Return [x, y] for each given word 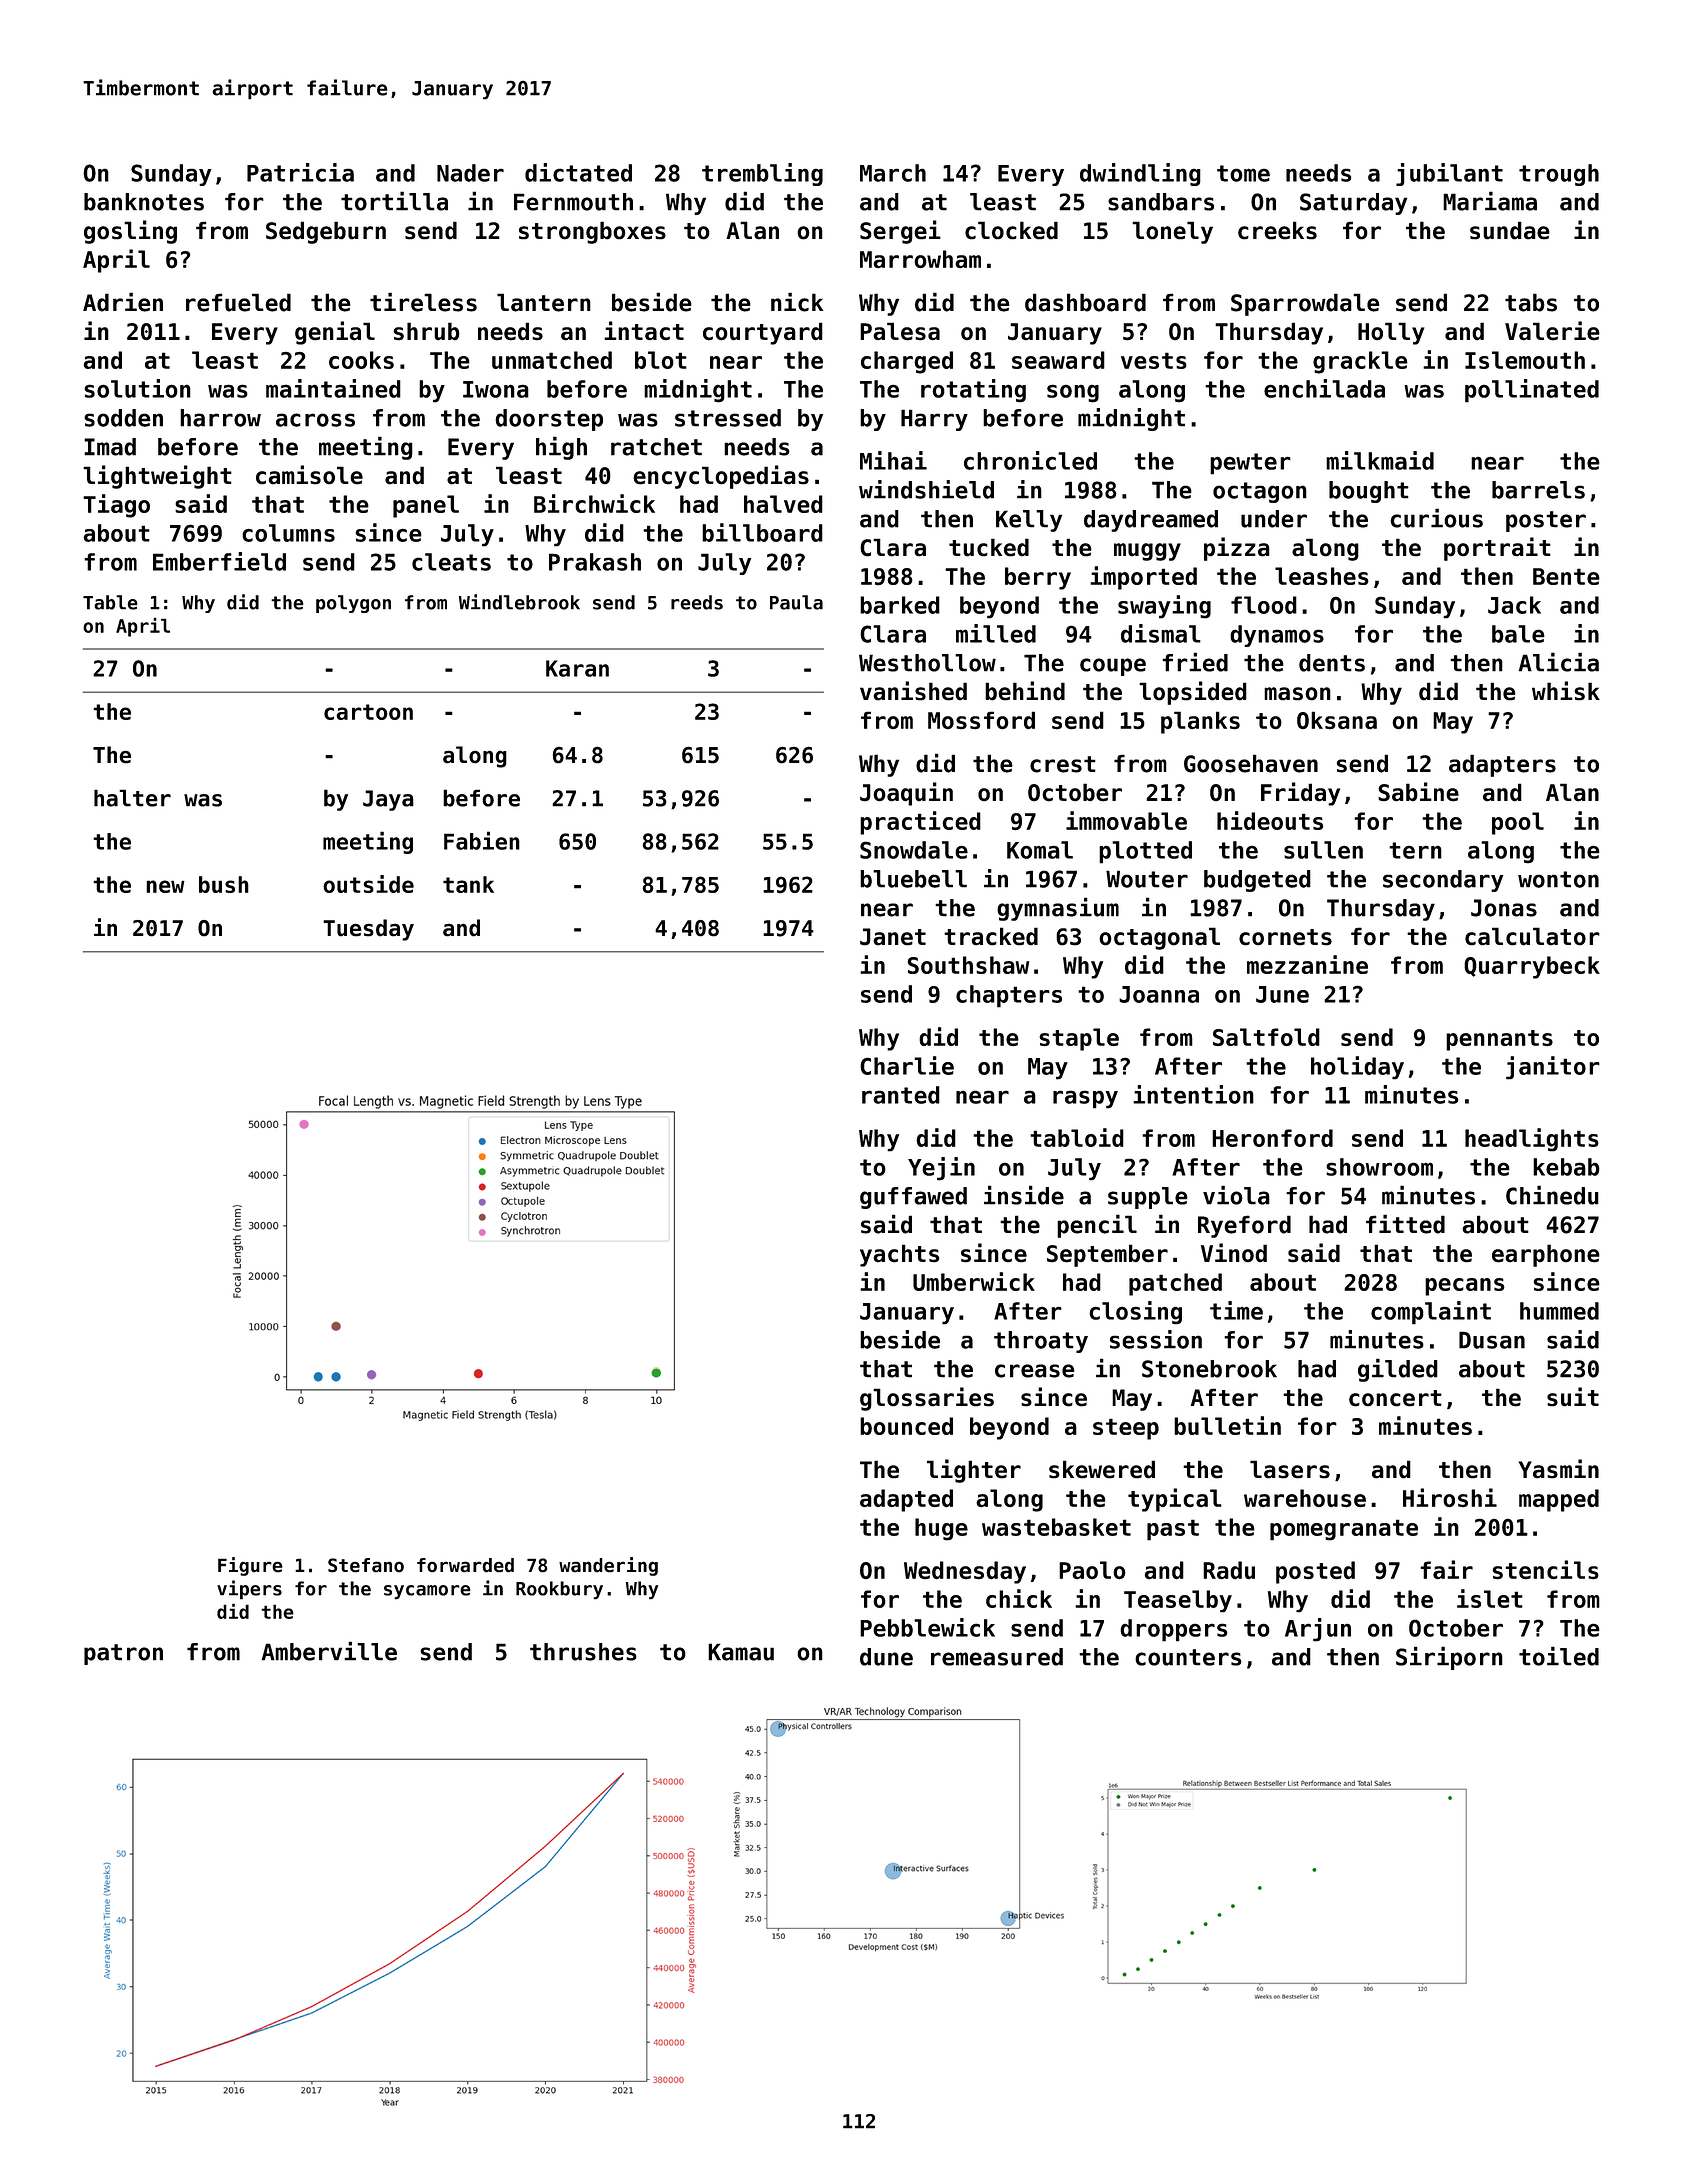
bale [1518, 634]
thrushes [583, 1652]
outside [368, 884]
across [315, 420]
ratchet [656, 447]
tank [468, 884]
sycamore [427, 1592]
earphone [1546, 1255]
